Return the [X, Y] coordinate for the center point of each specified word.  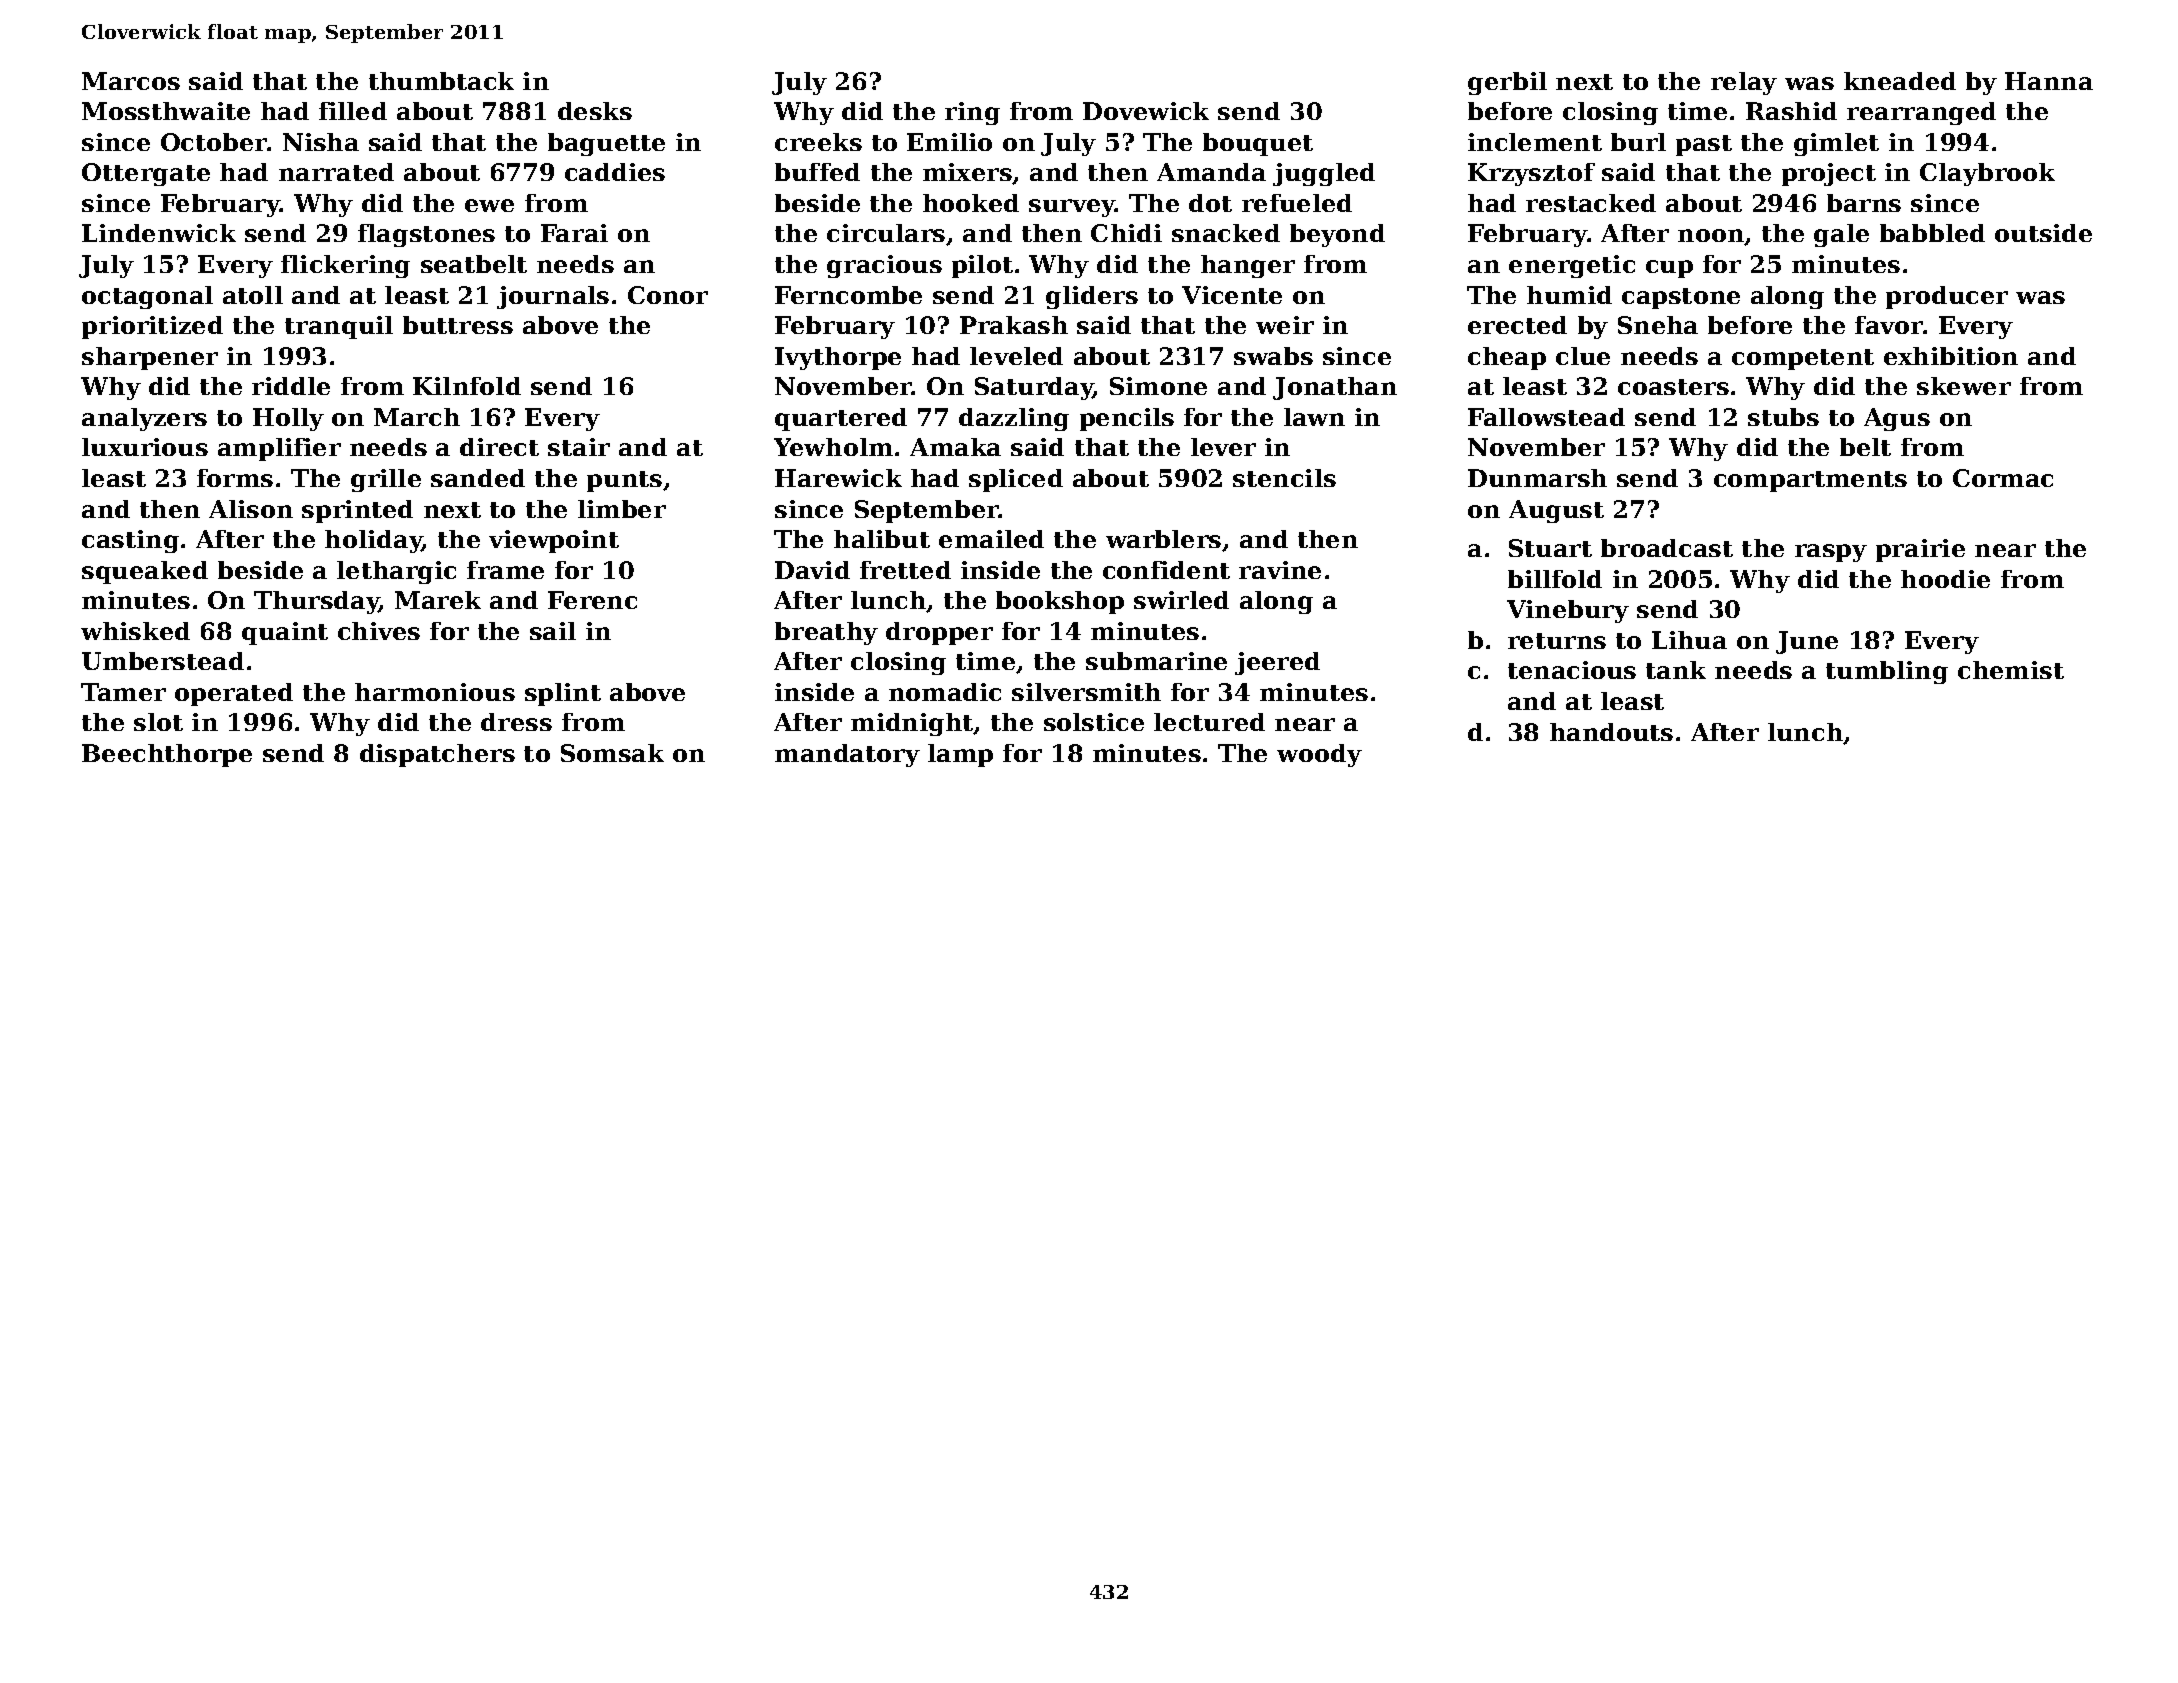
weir [1285, 325]
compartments [1810, 481]
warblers [1163, 539]
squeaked [145, 572]
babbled [1932, 233]
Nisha [321, 142]
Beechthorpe [167, 755]
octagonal [147, 297]
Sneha [1658, 325]
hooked [971, 203]
